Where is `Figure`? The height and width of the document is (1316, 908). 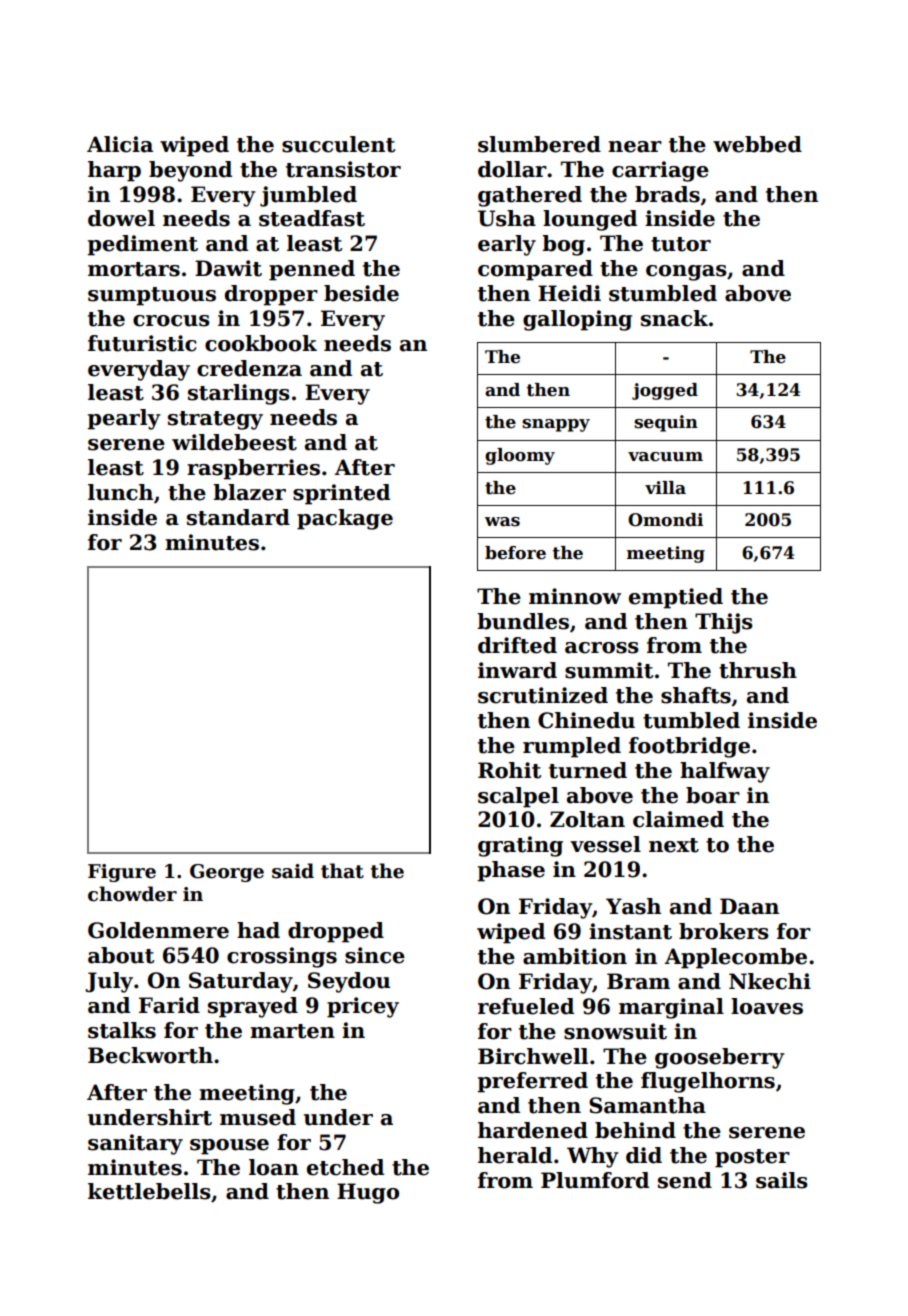 Figure is located at coordinates (122, 873).
